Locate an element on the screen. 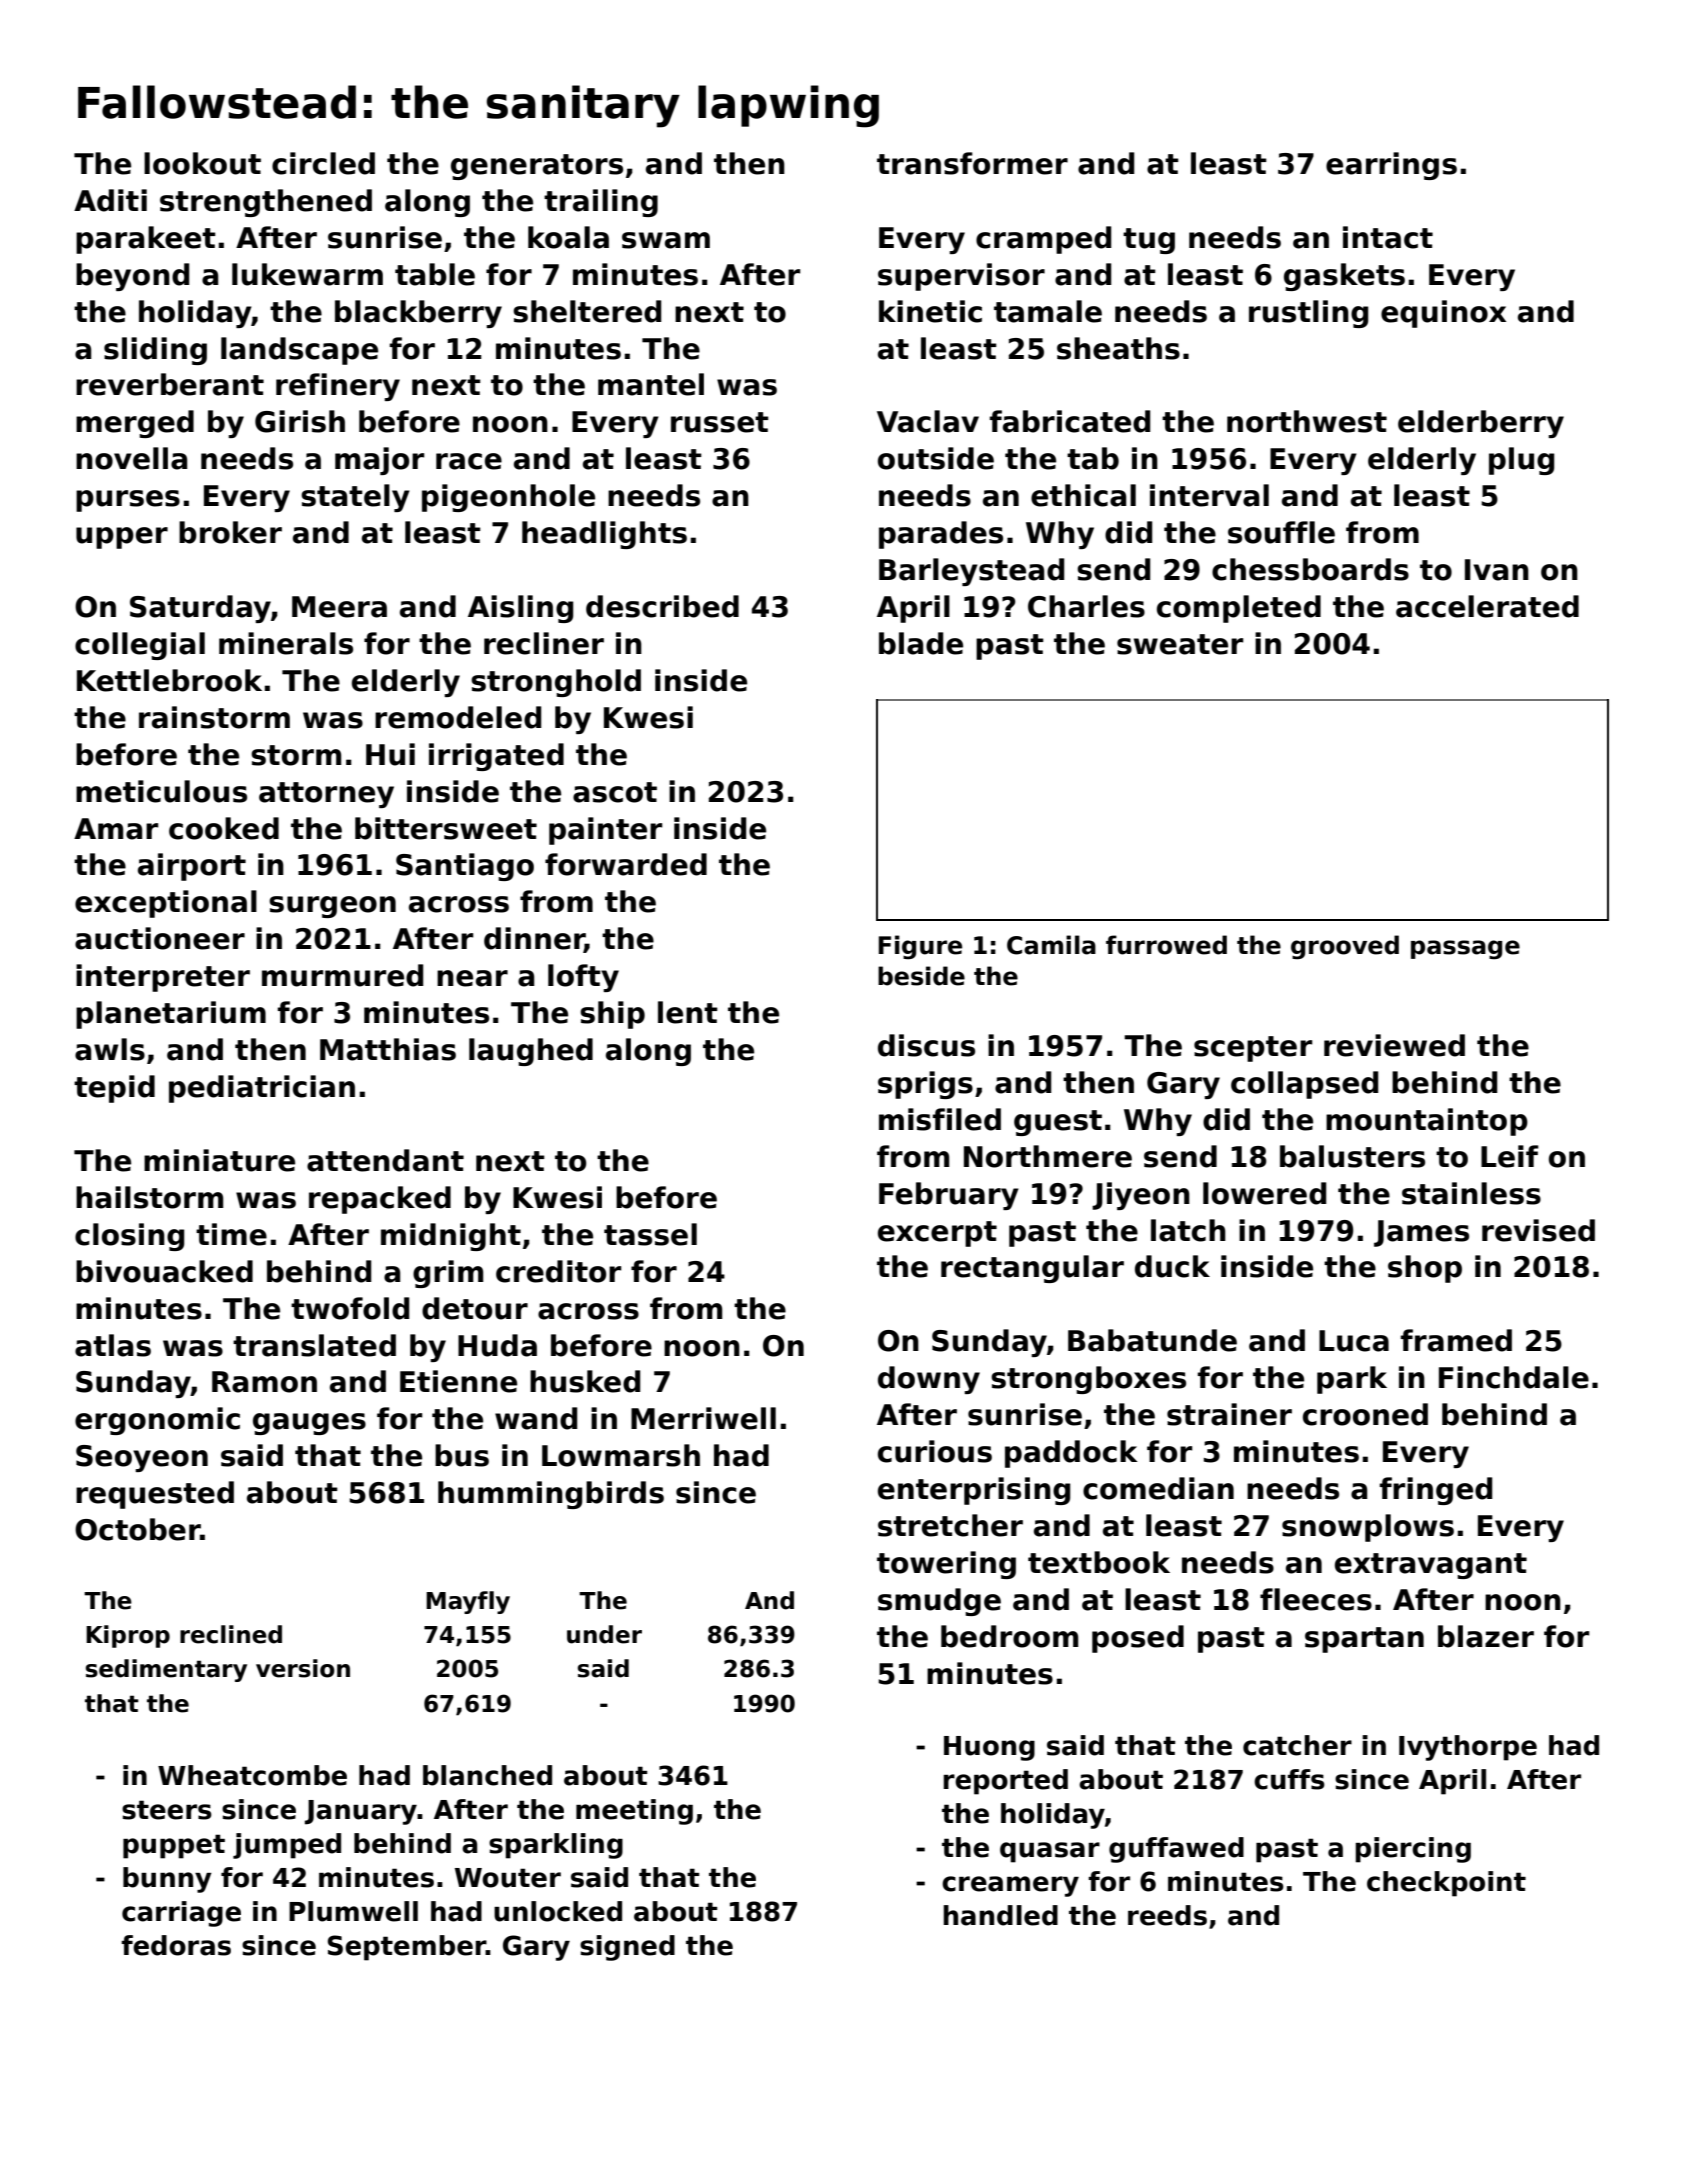 This screenshot has height=2178, width=1683. reviewed is located at coordinates (1394, 1045).
